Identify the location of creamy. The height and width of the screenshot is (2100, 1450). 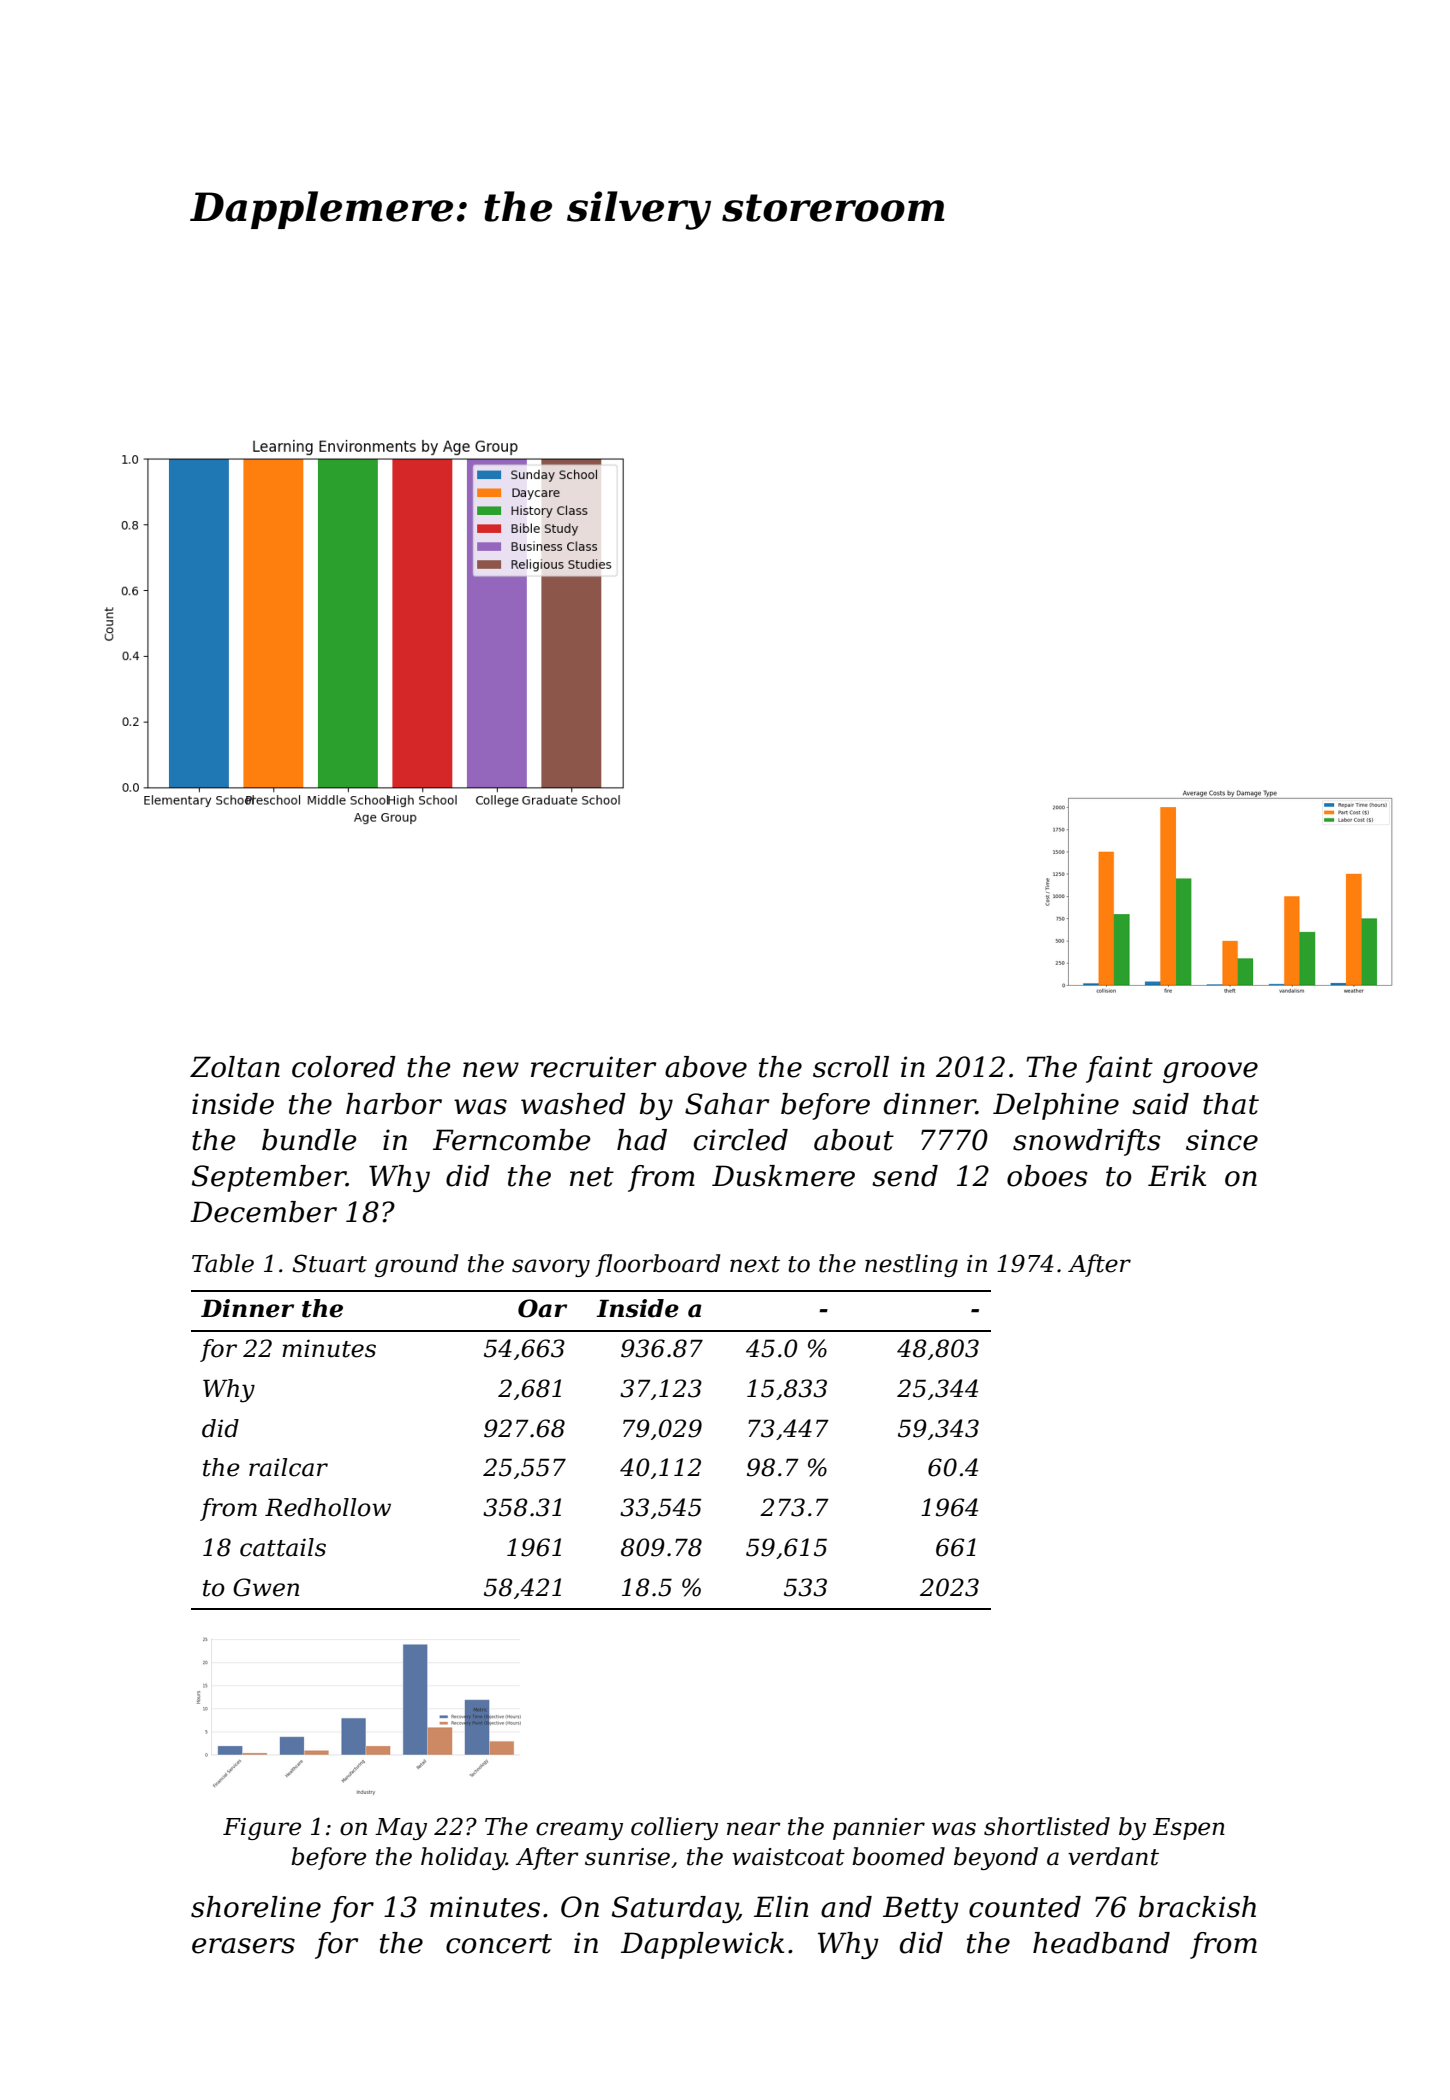
(579, 1831).
